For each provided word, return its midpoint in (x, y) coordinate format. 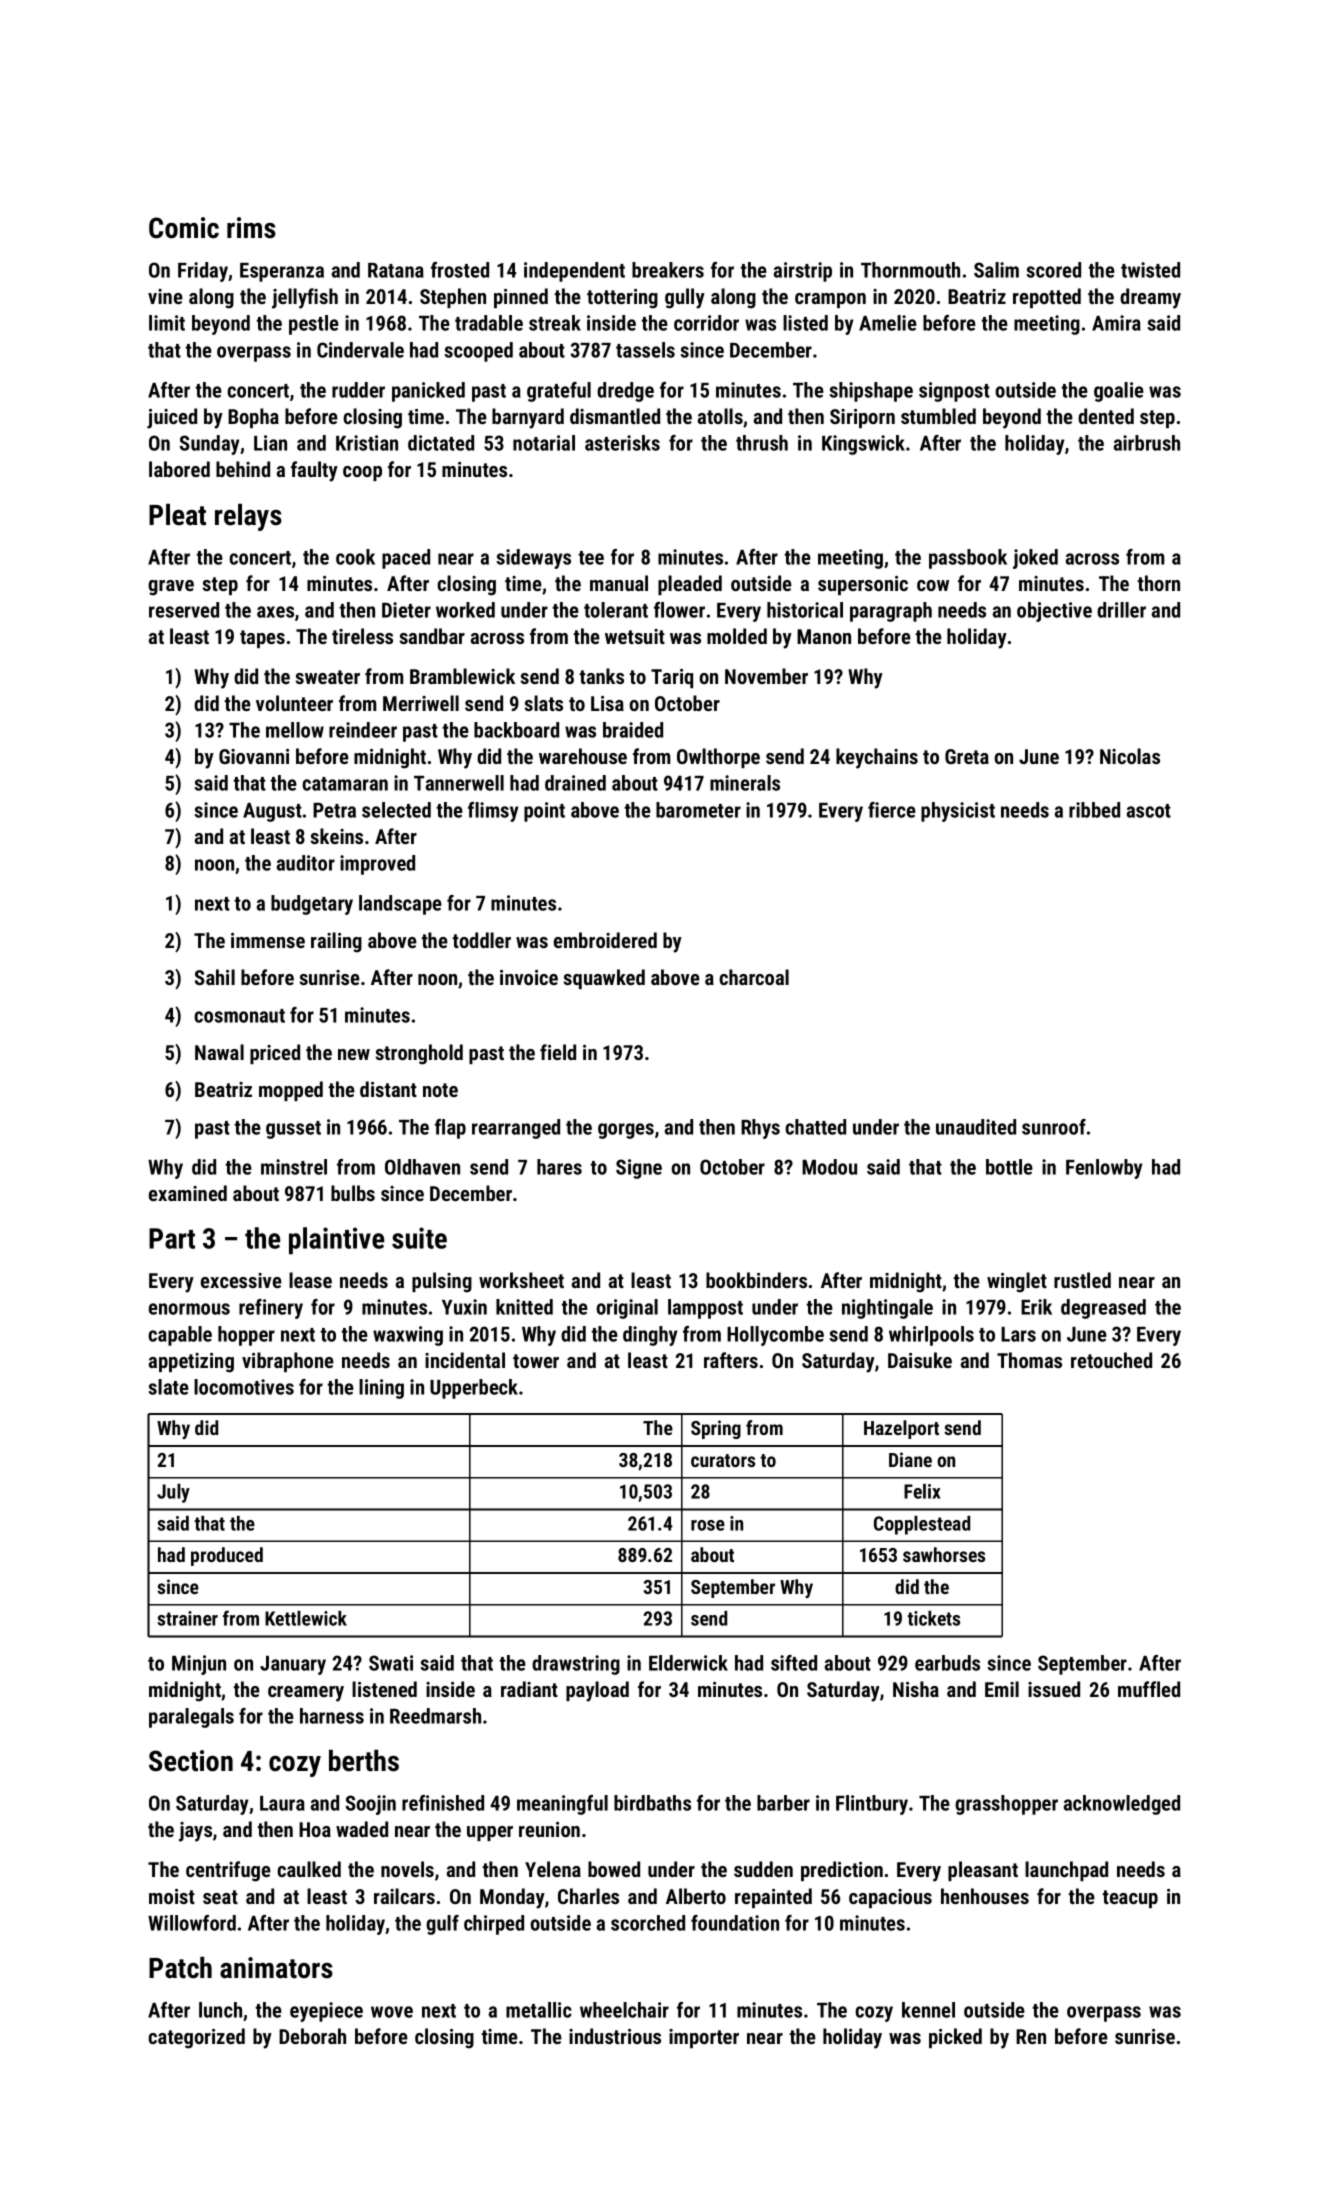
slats (543, 703)
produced (227, 1556)
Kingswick (863, 445)
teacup (1130, 1899)
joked (1035, 559)
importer (704, 2038)
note (440, 1090)
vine (165, 296)
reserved (184, 610)
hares (559, 1167)
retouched (1111, 1360)
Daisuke (920, 1360)
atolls (720, 416)
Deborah (312, 2036)
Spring (716, 1429)
